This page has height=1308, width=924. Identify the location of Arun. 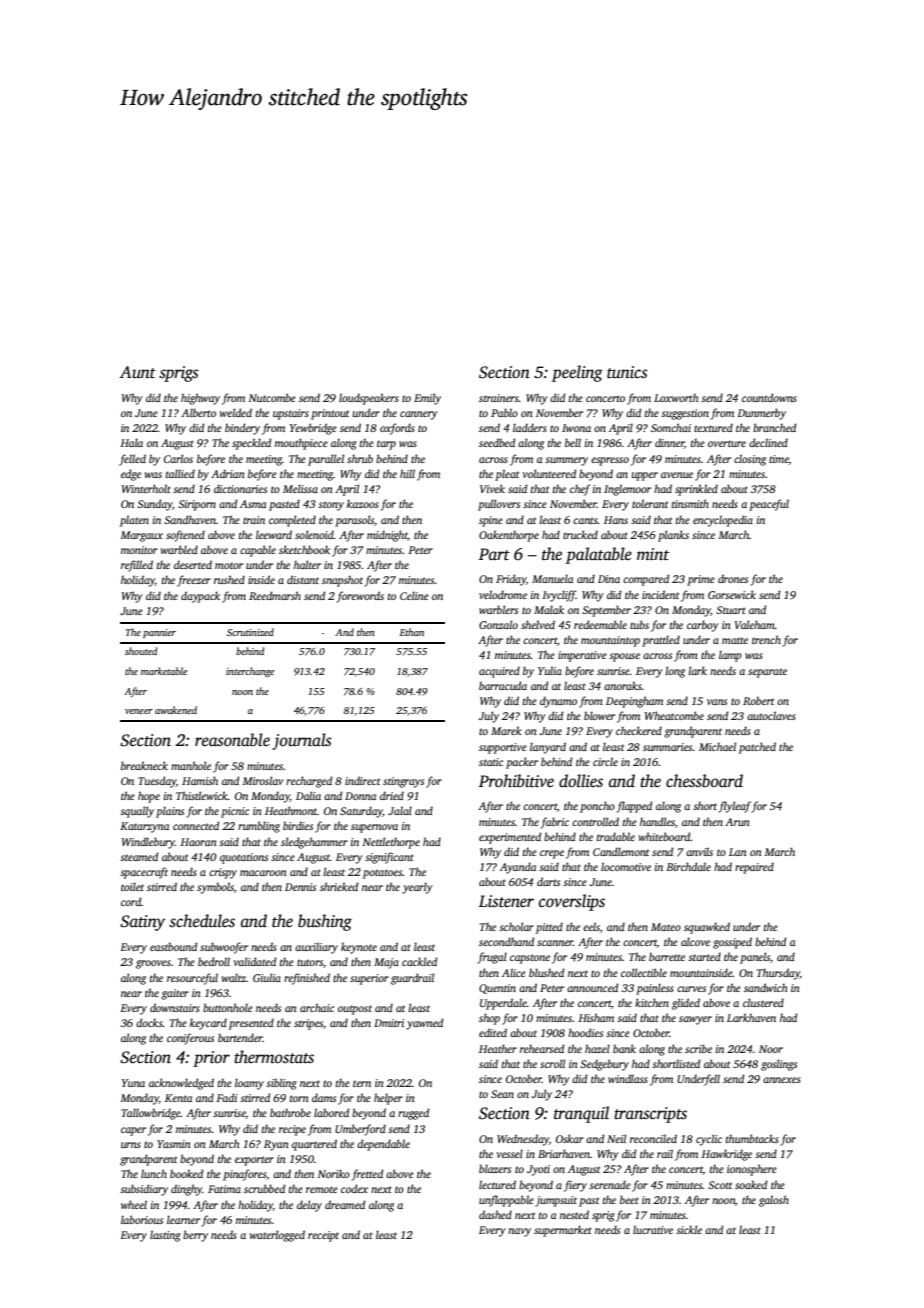
(737, 822).
